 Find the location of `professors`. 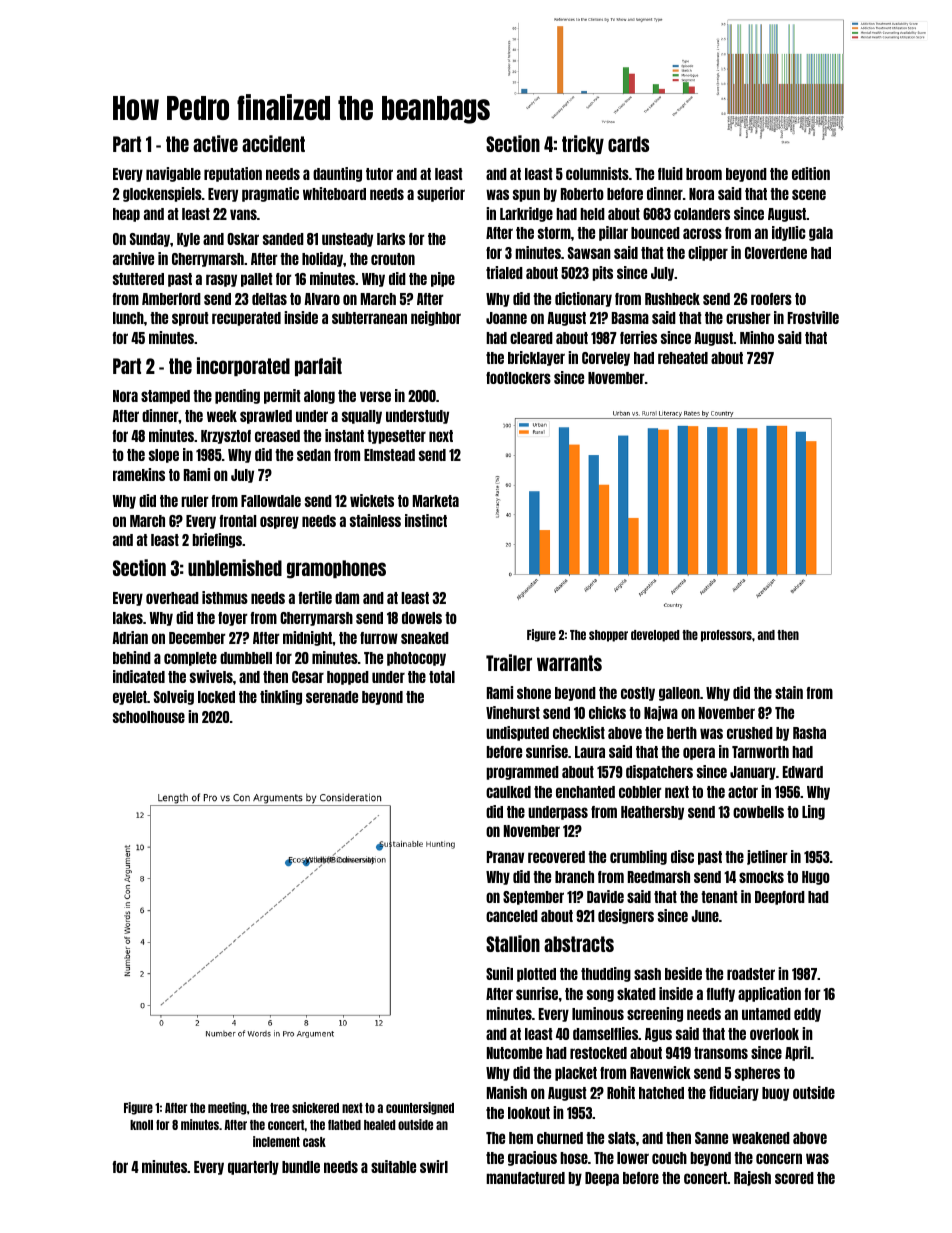

professors is located at coordinates (726, 636).
